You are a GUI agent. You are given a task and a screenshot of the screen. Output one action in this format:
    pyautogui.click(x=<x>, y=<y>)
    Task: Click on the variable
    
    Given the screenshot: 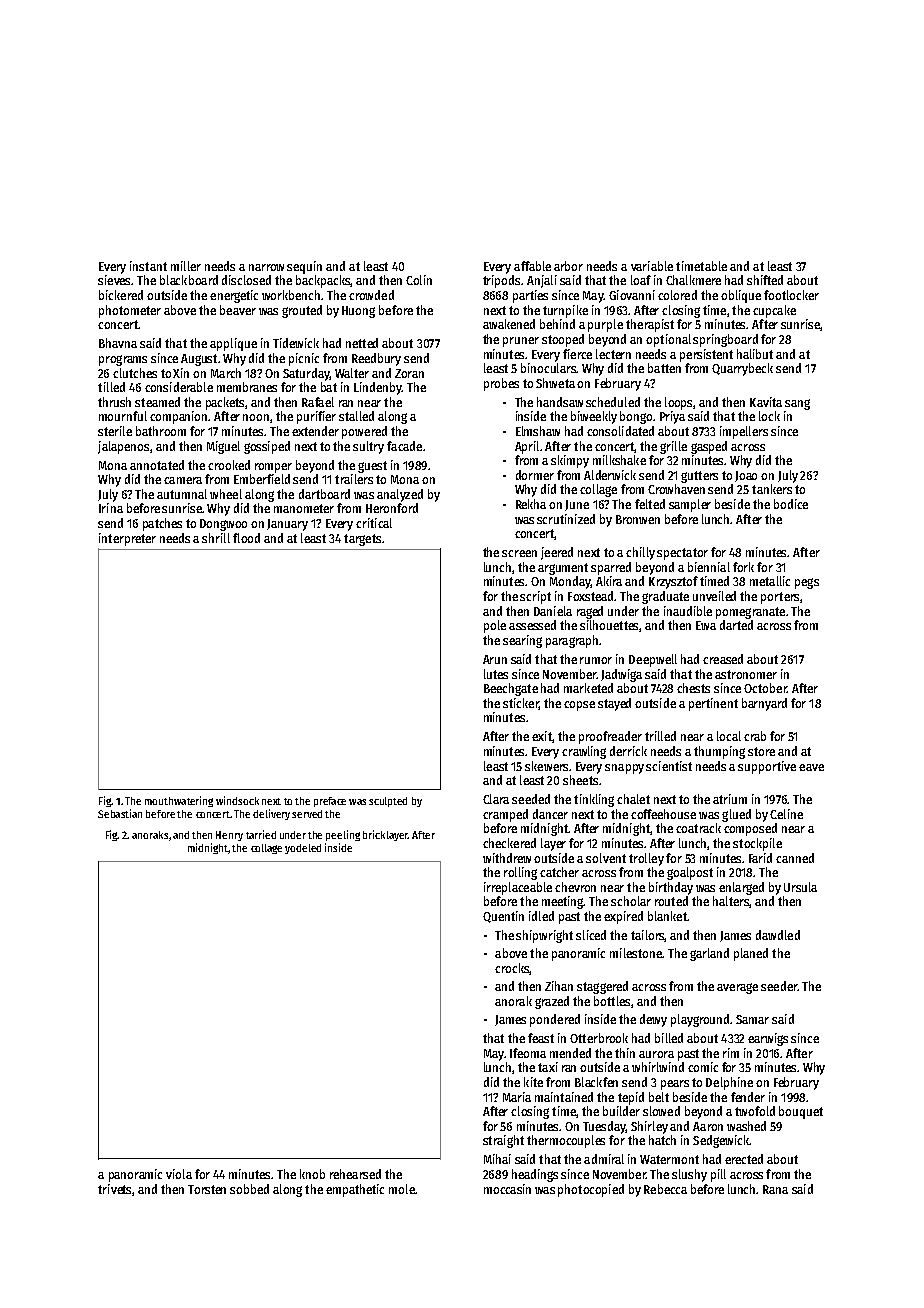 What is the action you would take?
    pyautogui.click(x=652, y=266)
